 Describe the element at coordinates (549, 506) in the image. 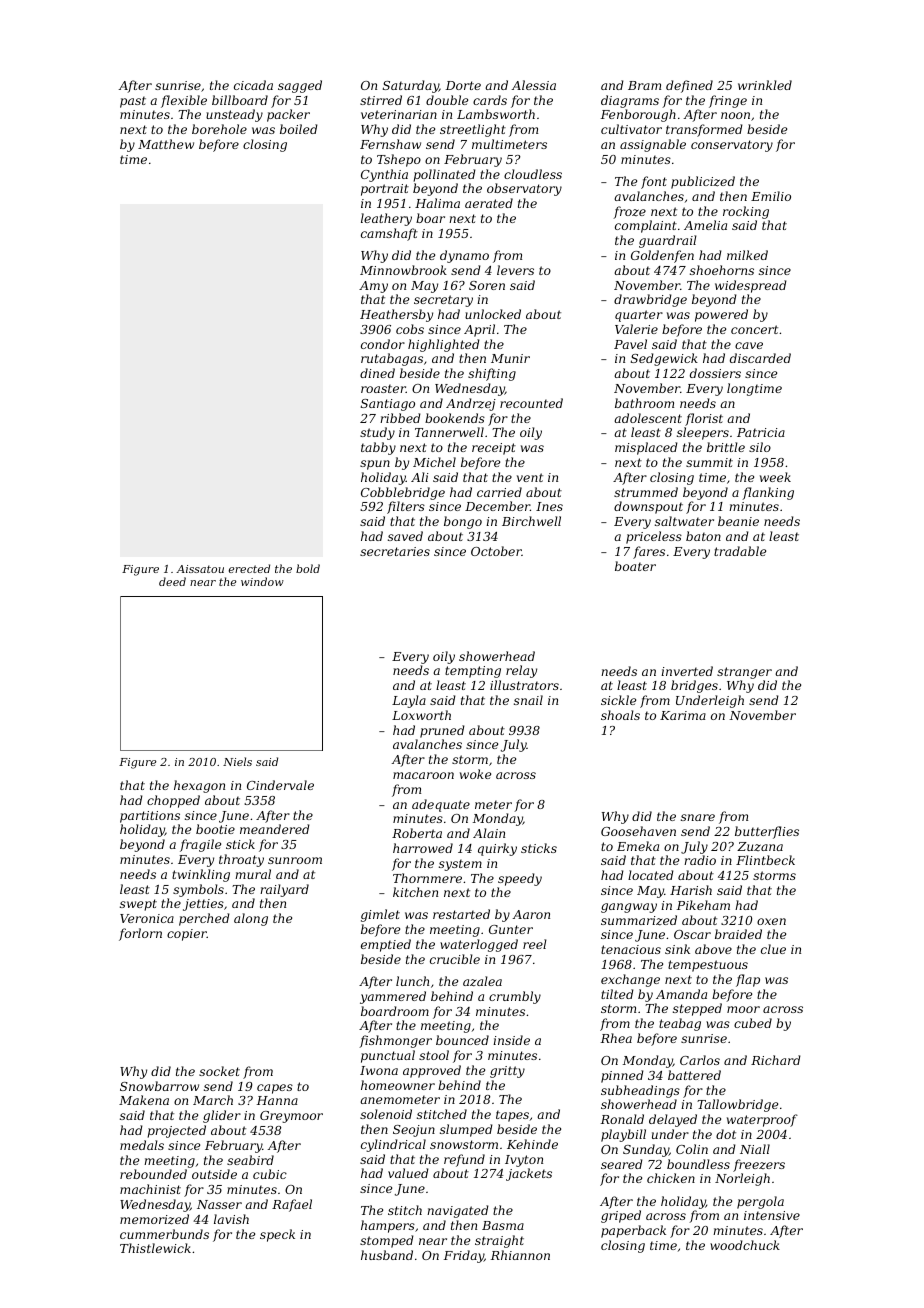

I see `Ines` at that location.
